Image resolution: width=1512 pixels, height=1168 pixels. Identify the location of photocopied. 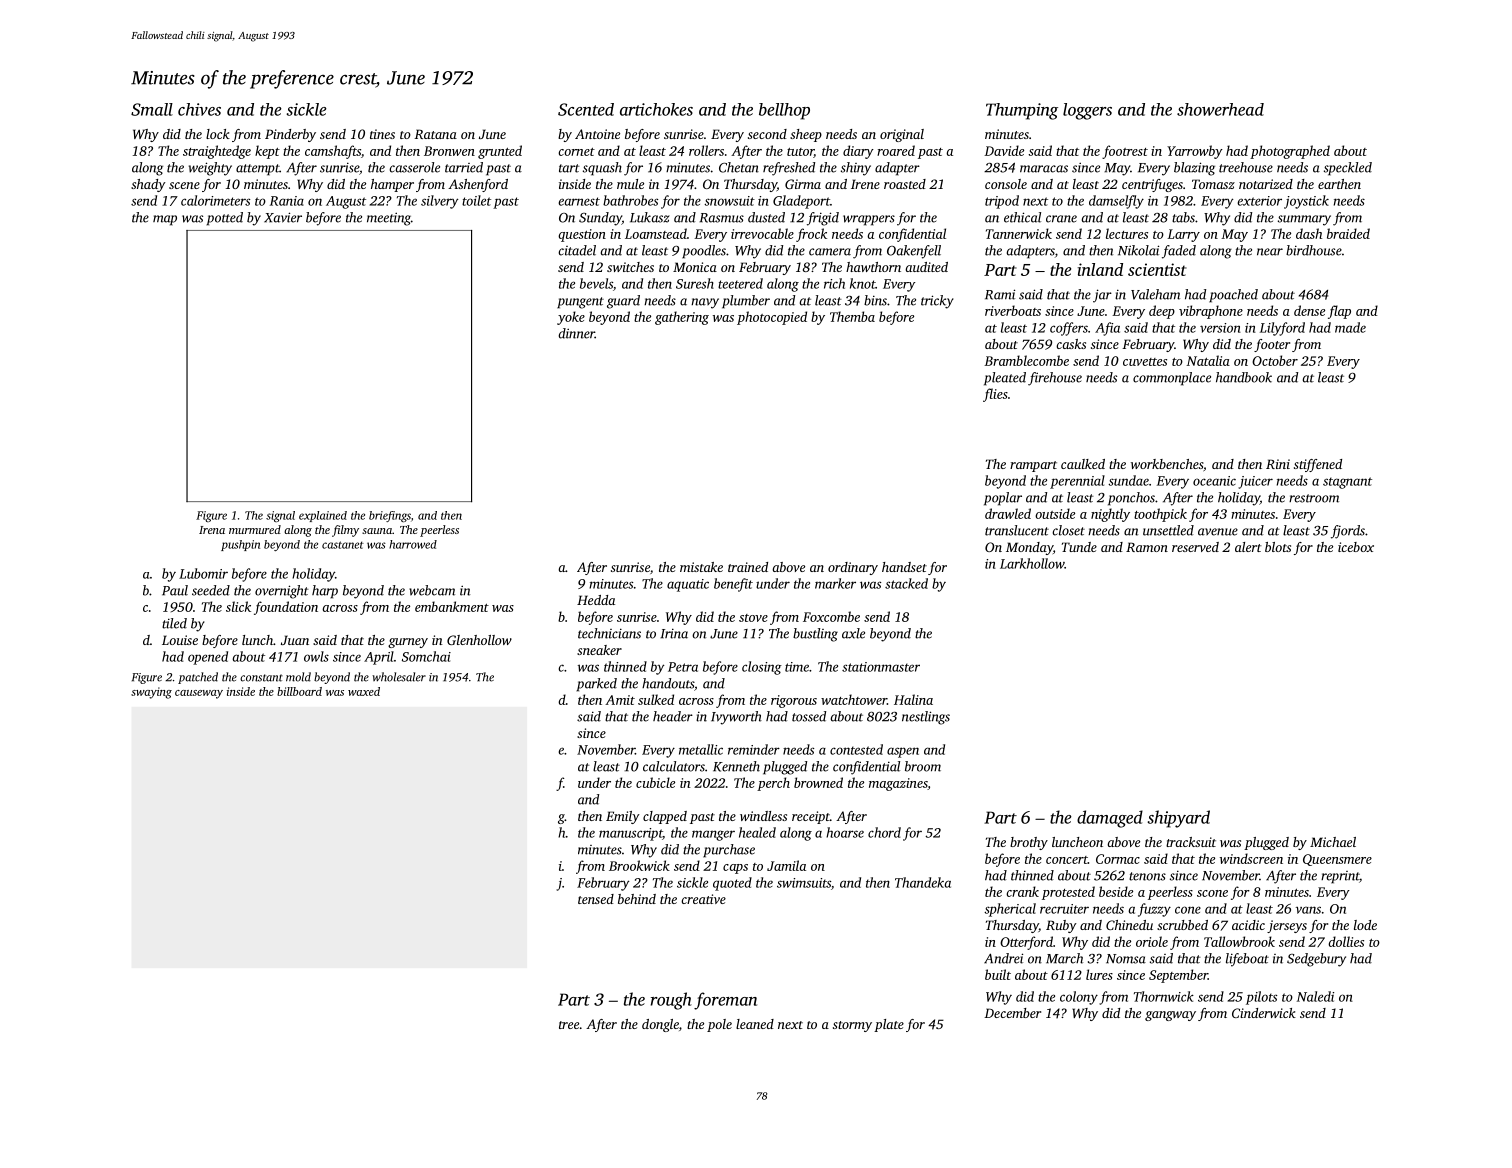
(772, 318).
